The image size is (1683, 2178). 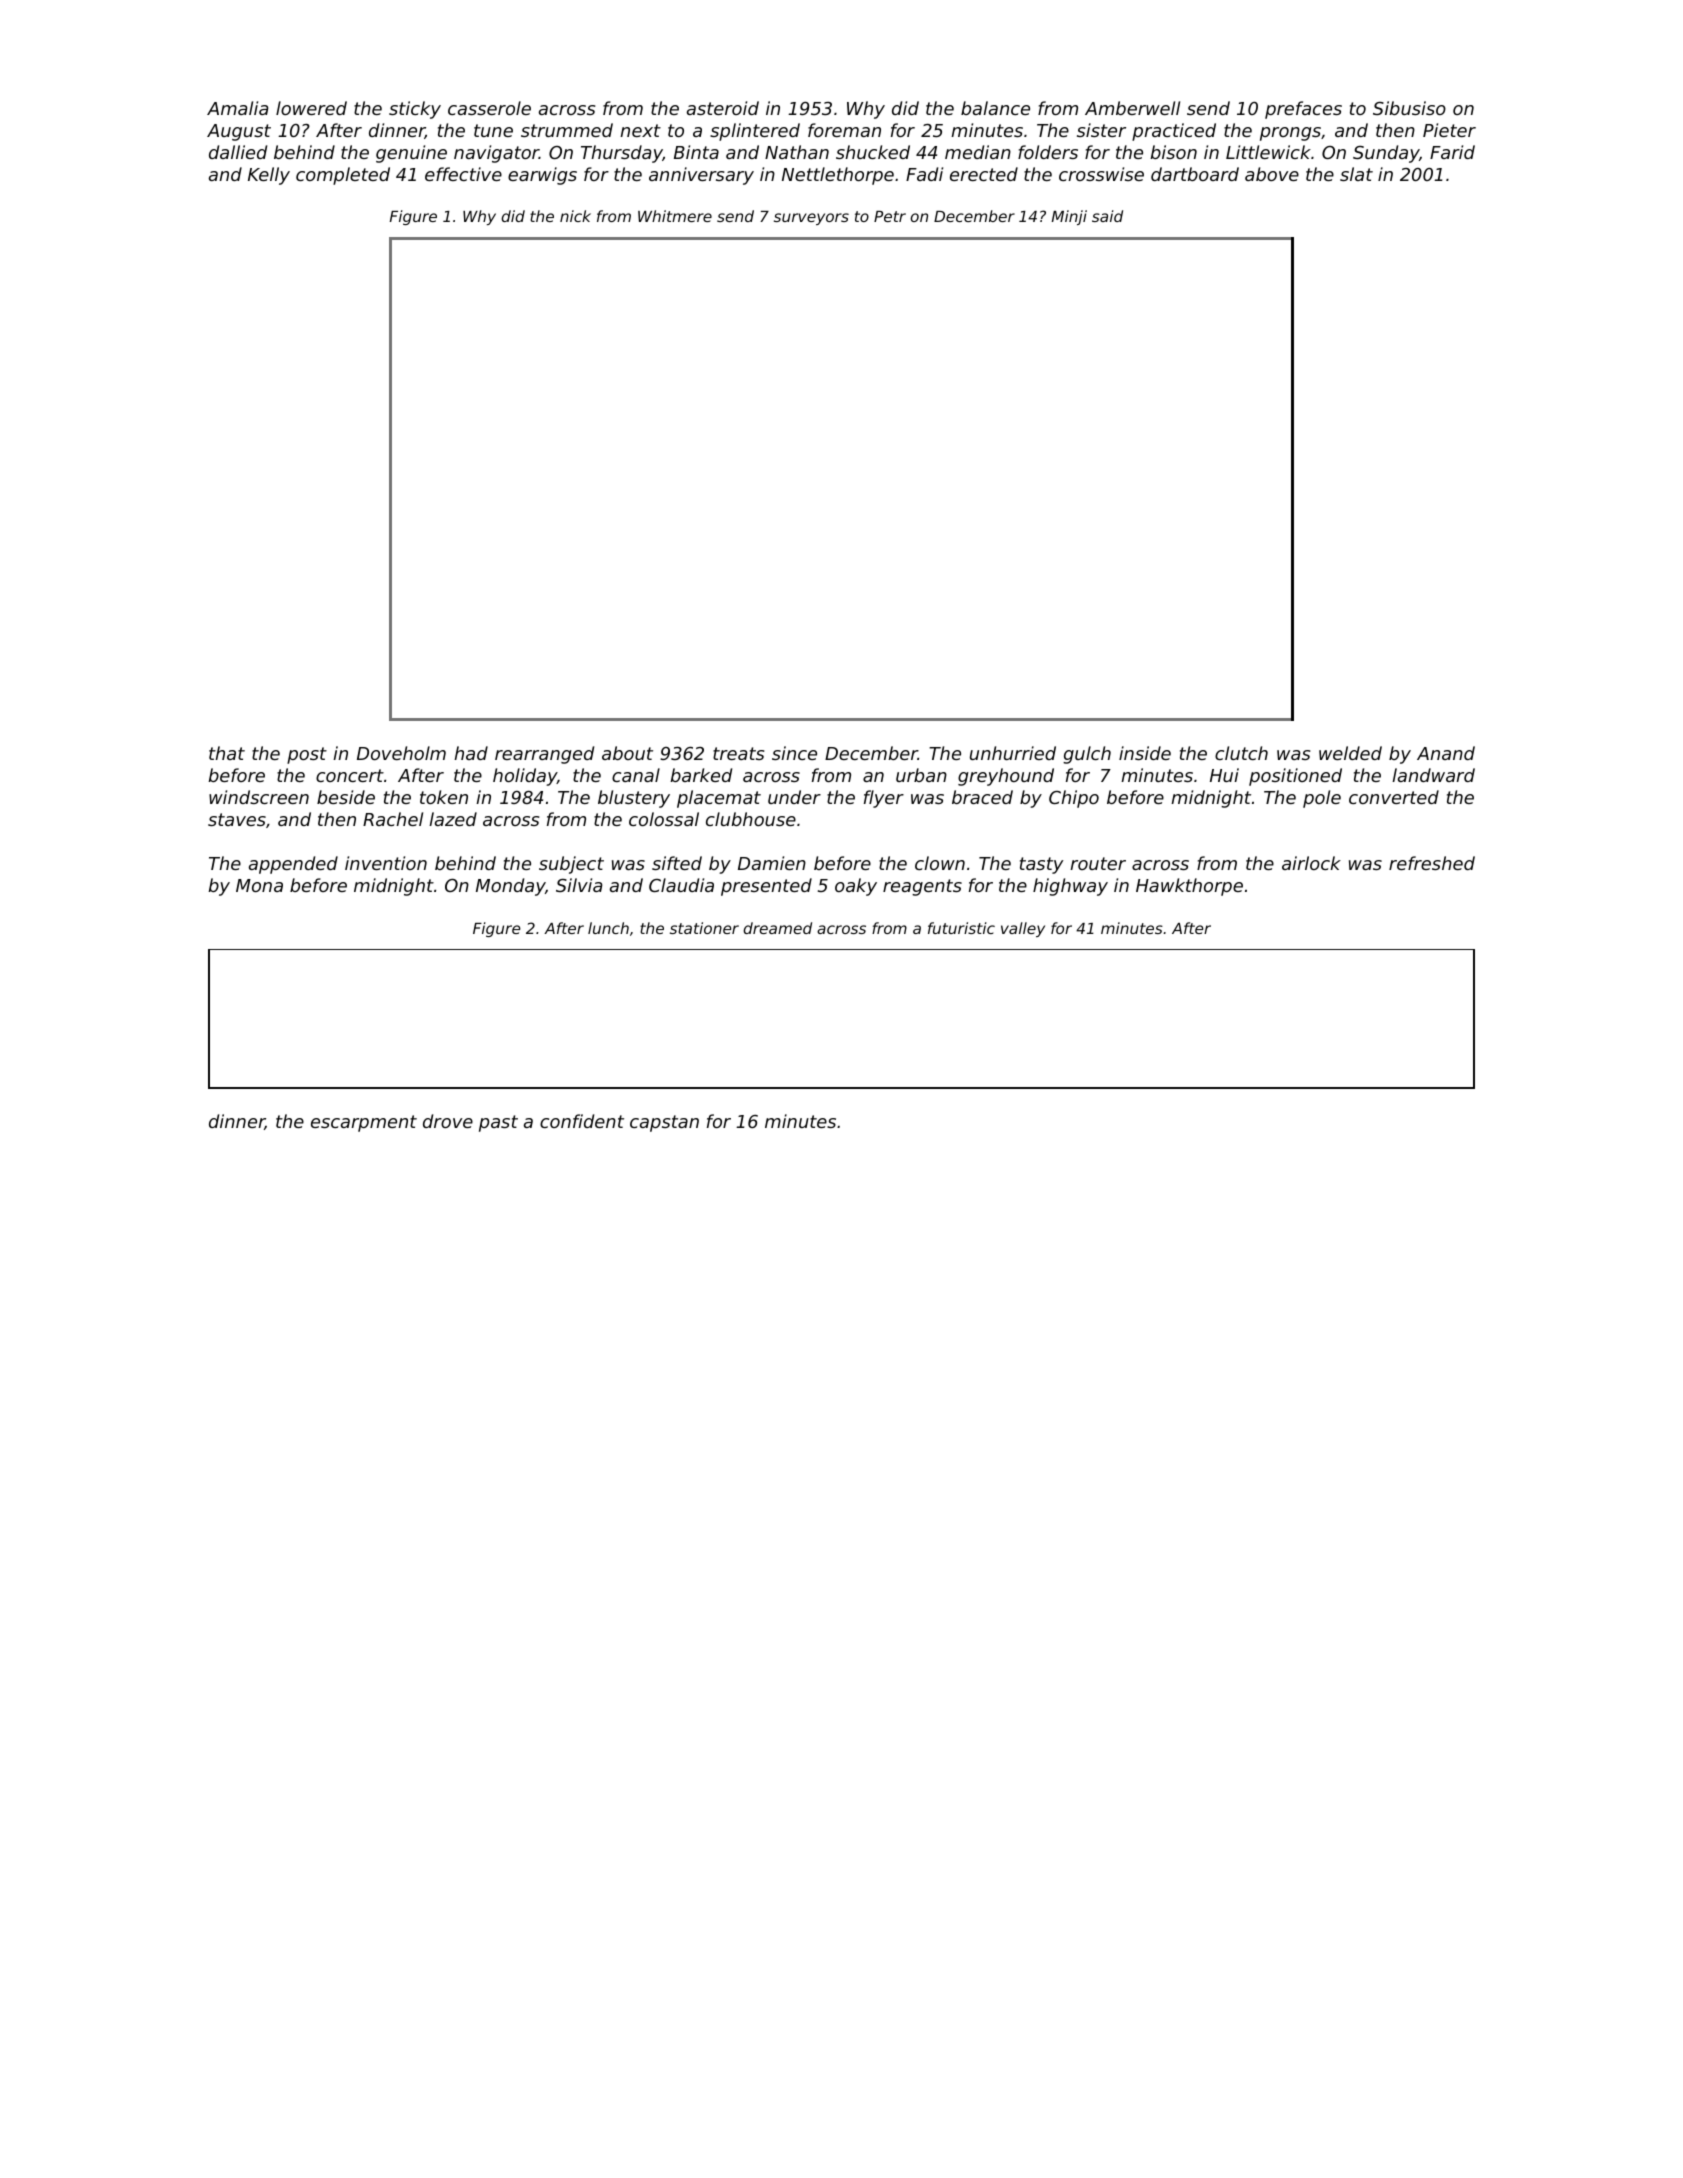 What do you see at coordinates (1350, 753) in the screenshot?
I see `welded` at bounding box center [1350, 753].
